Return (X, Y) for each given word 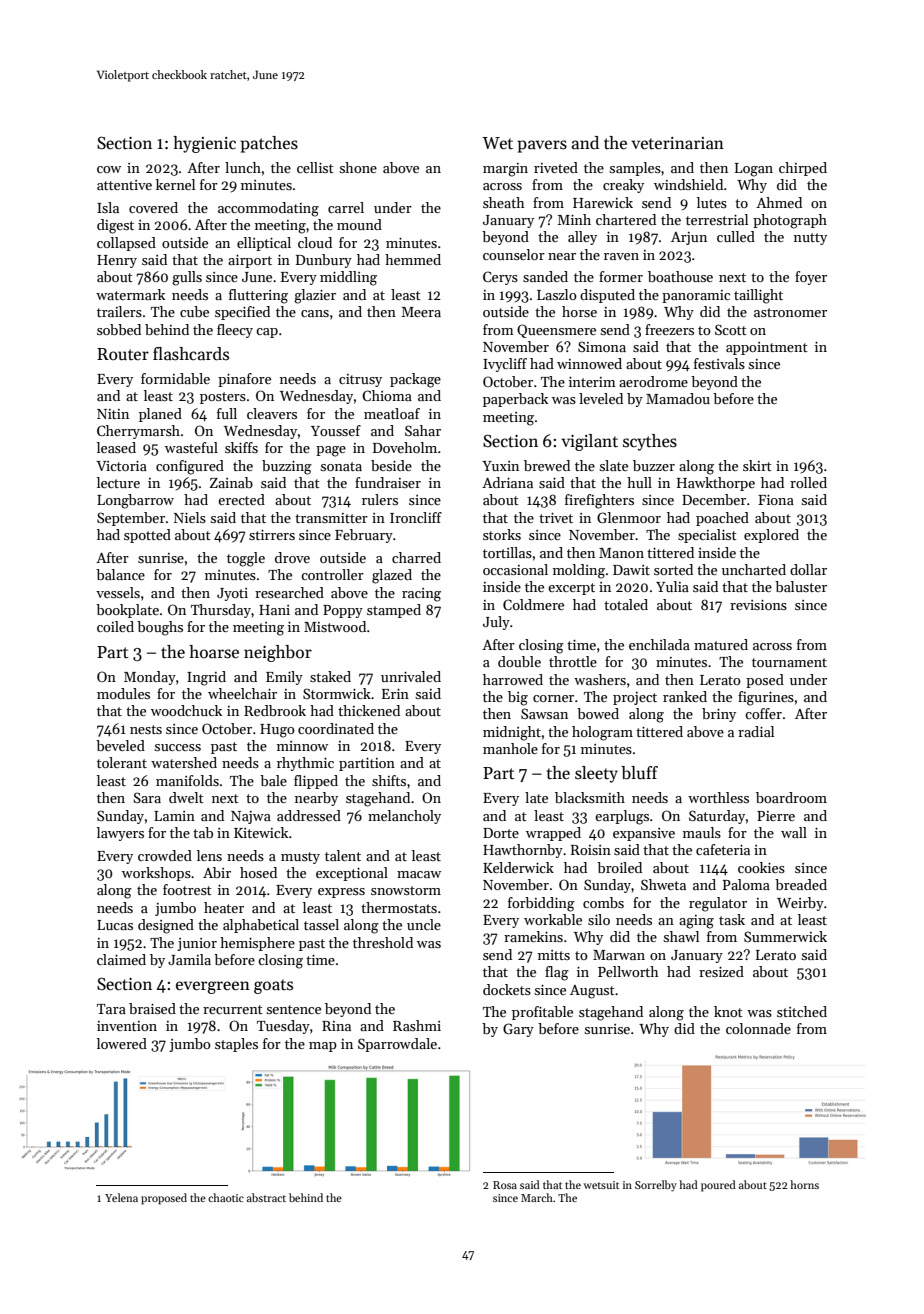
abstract (266, 1197)
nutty (810, 239)
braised (152, 1008)
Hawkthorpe (716, 484)
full (227, 413)
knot (728, 1011)
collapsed (126, 244)
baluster (801, 586)
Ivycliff (505, 365)
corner (553, 698)
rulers (380, 499)
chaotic (226, 1197)
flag (557, 973)
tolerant (122, 762)
